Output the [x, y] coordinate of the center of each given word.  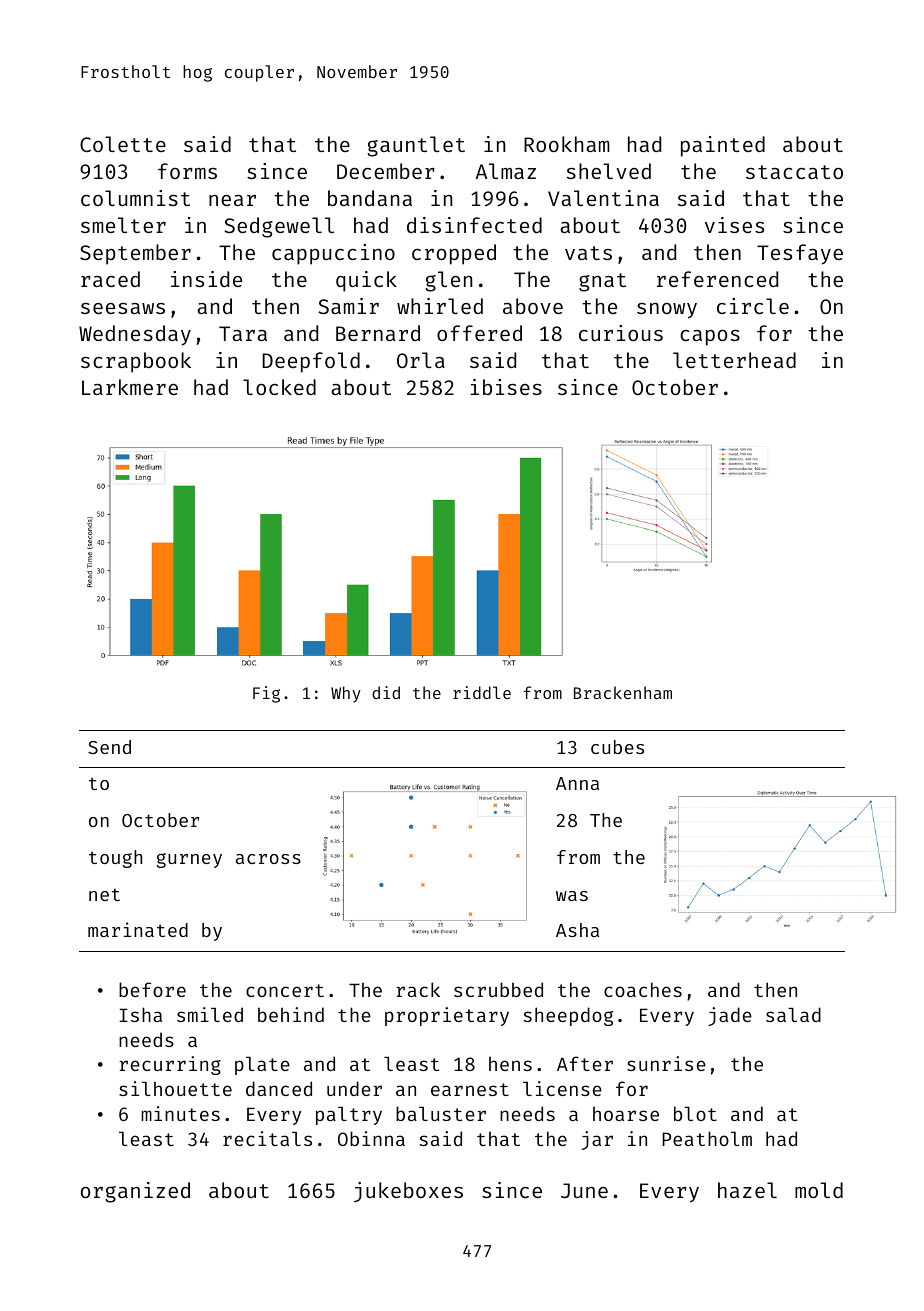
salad [793, 1014]
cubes [617, 747]
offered [479, 333]
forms [187, 171]
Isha [140, 1014]
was [572, 896]
